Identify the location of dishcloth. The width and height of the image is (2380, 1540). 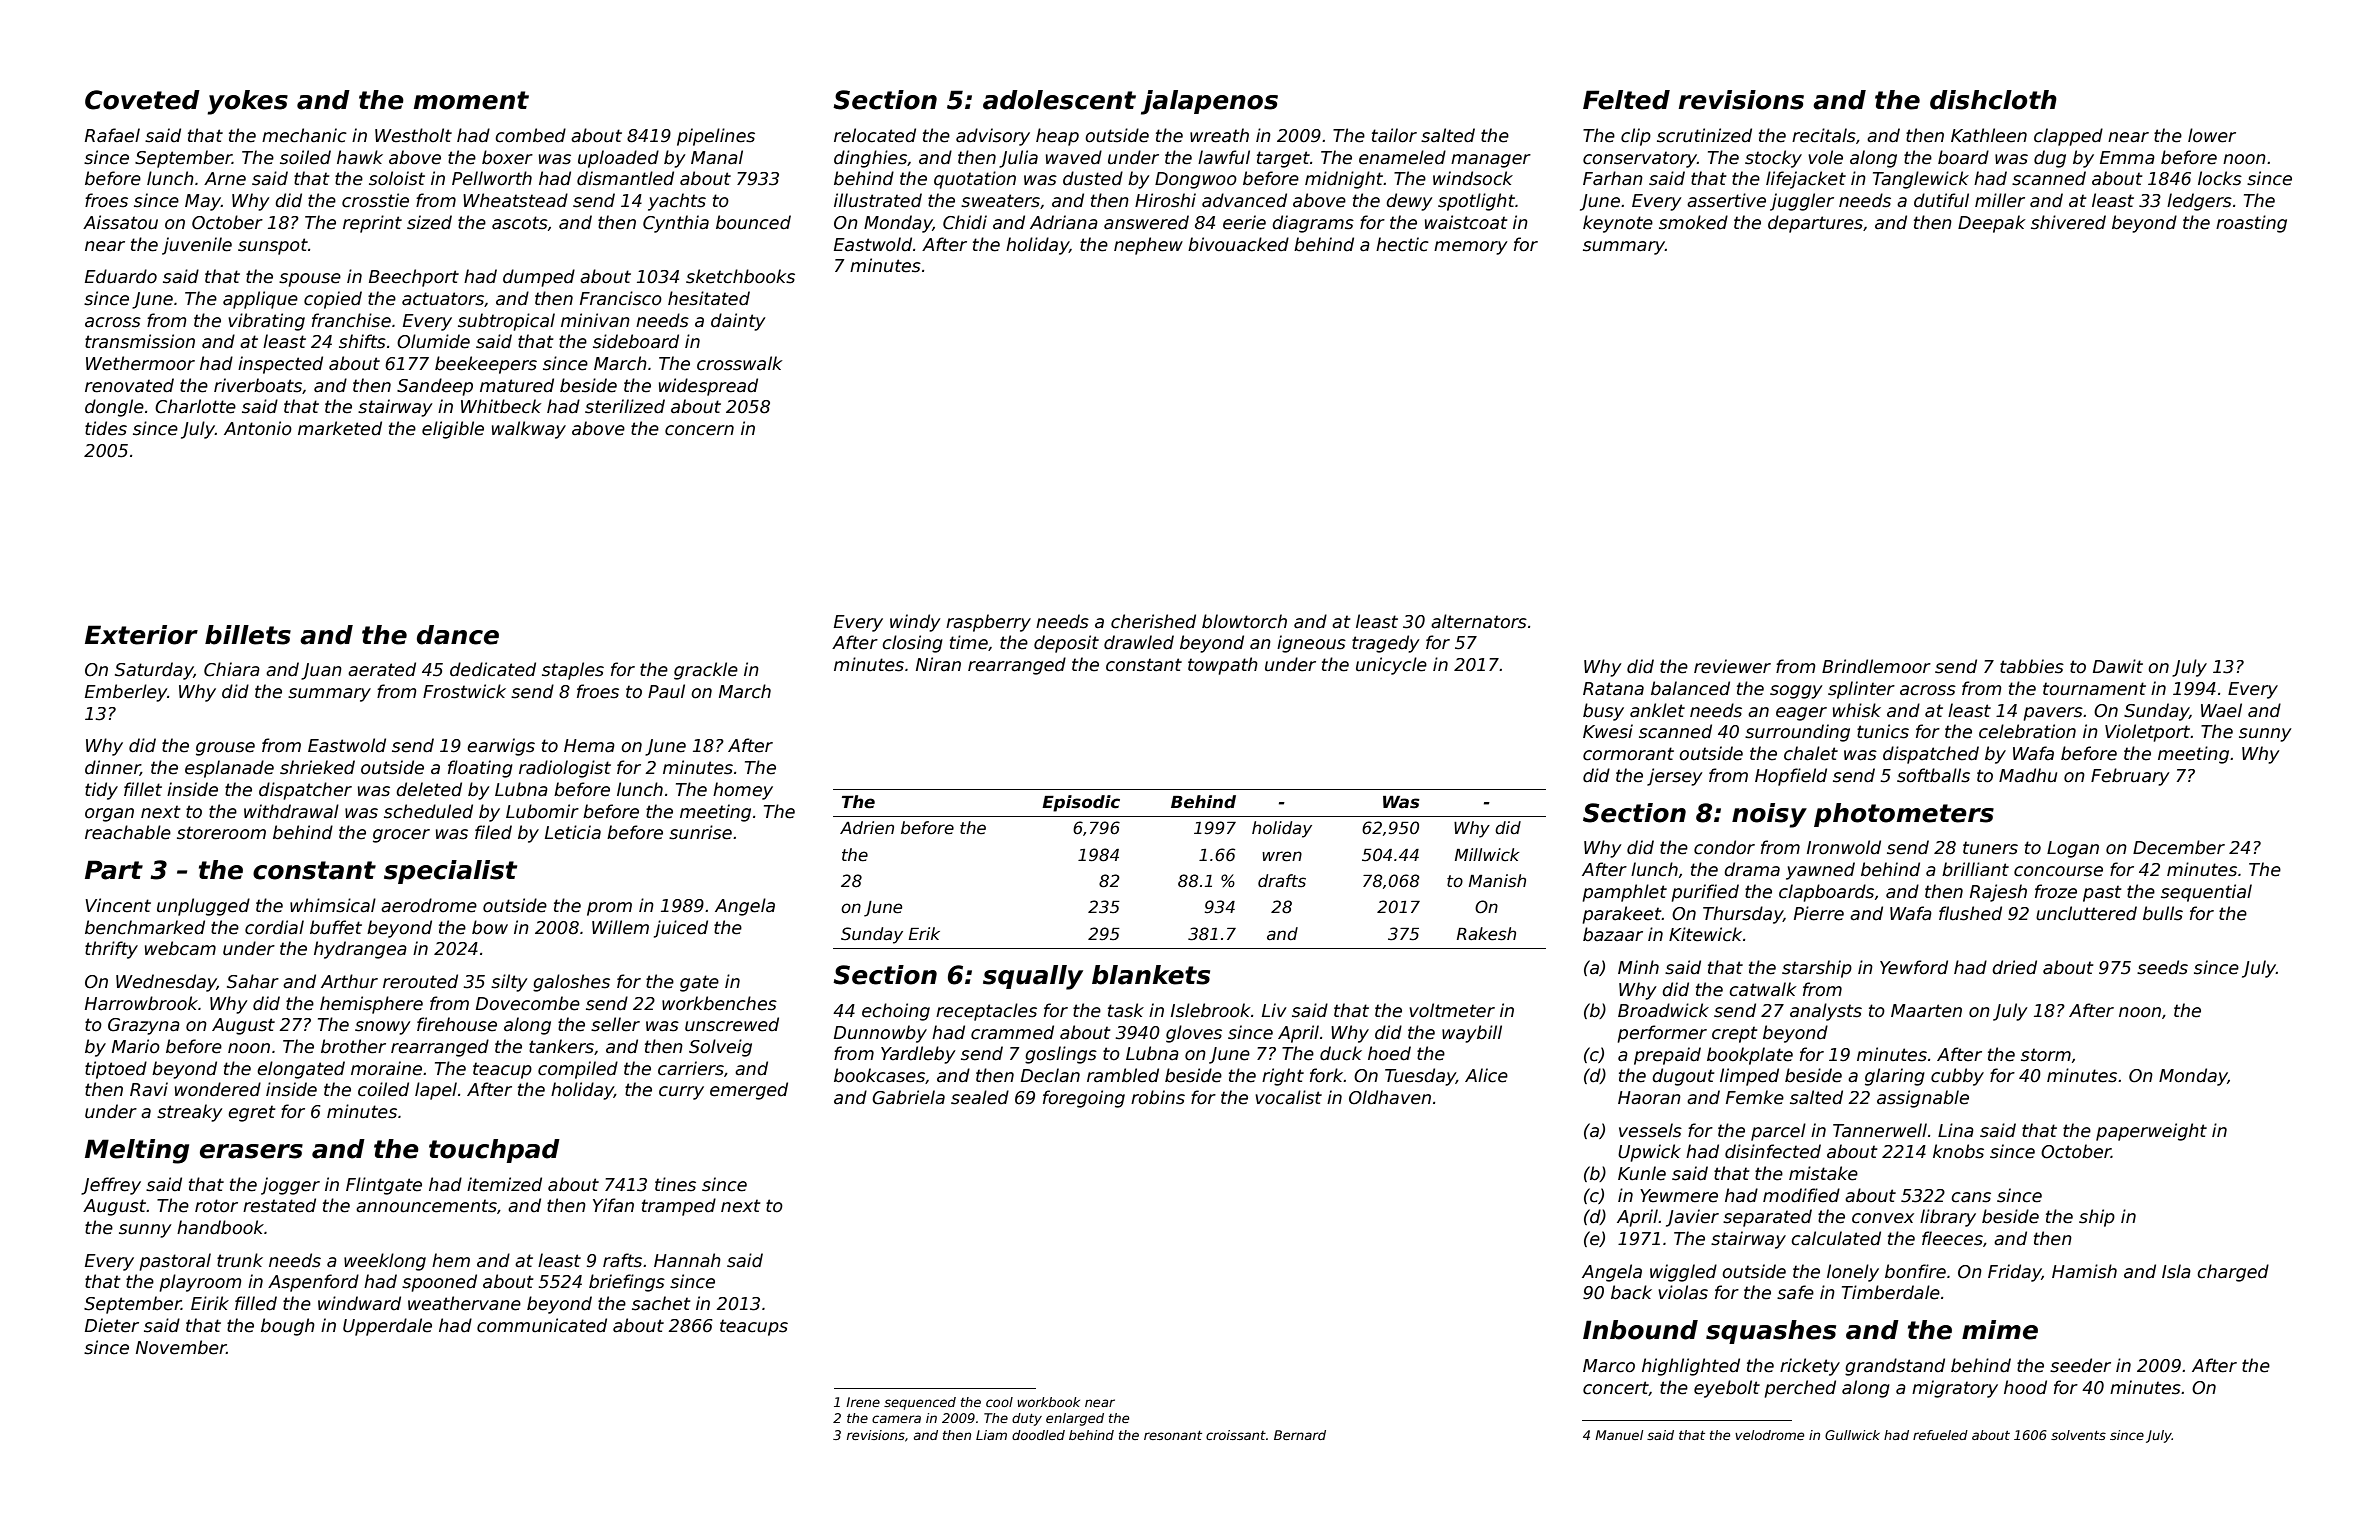
(1993, 100).
